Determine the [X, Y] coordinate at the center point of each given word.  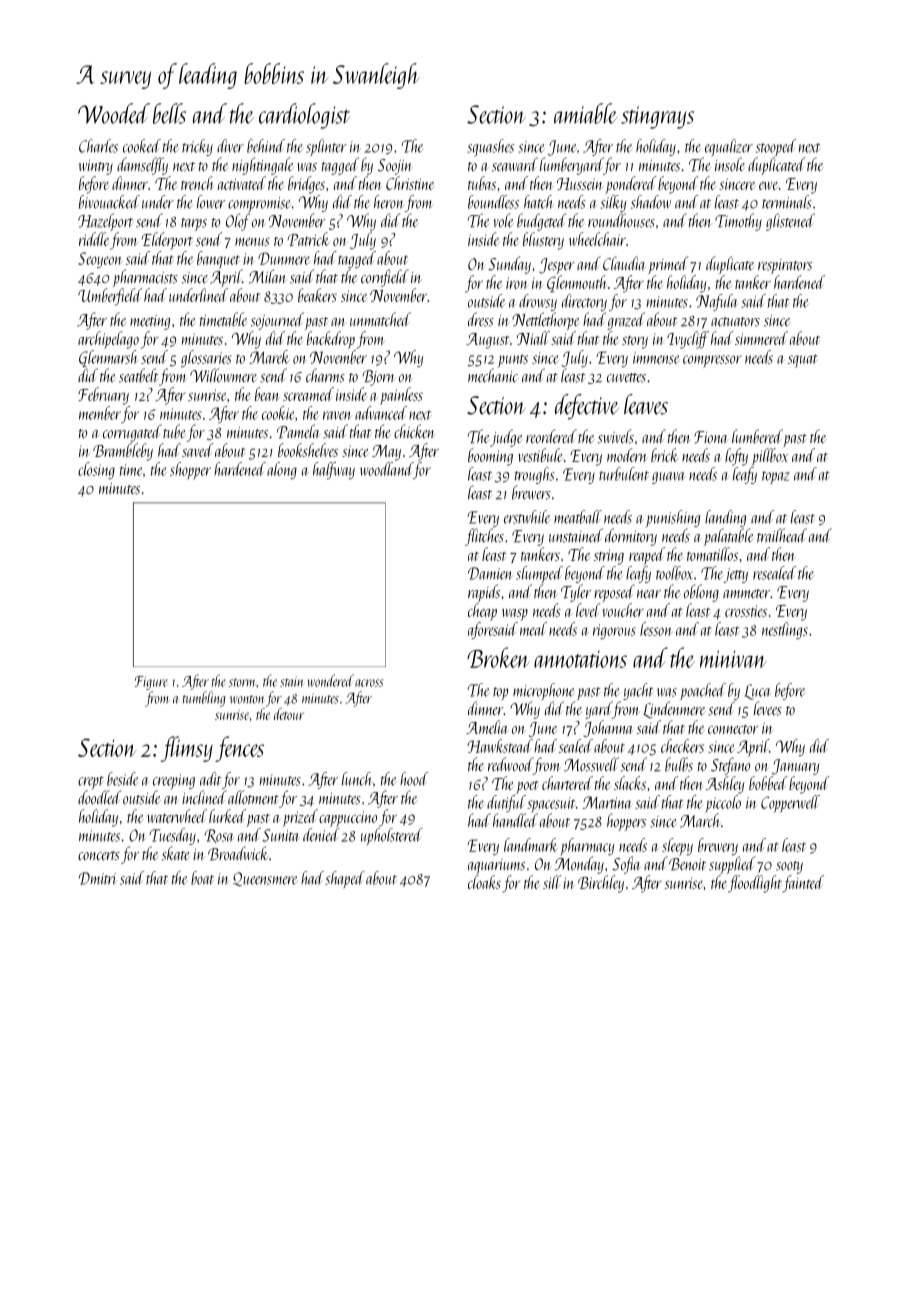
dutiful [506, 803]
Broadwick [238, 853]
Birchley [601, 884]
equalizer [729, 148]
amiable [585, 113]
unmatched [380, 319]
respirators [785, 266]
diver [230, 146]
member [100, 413]
